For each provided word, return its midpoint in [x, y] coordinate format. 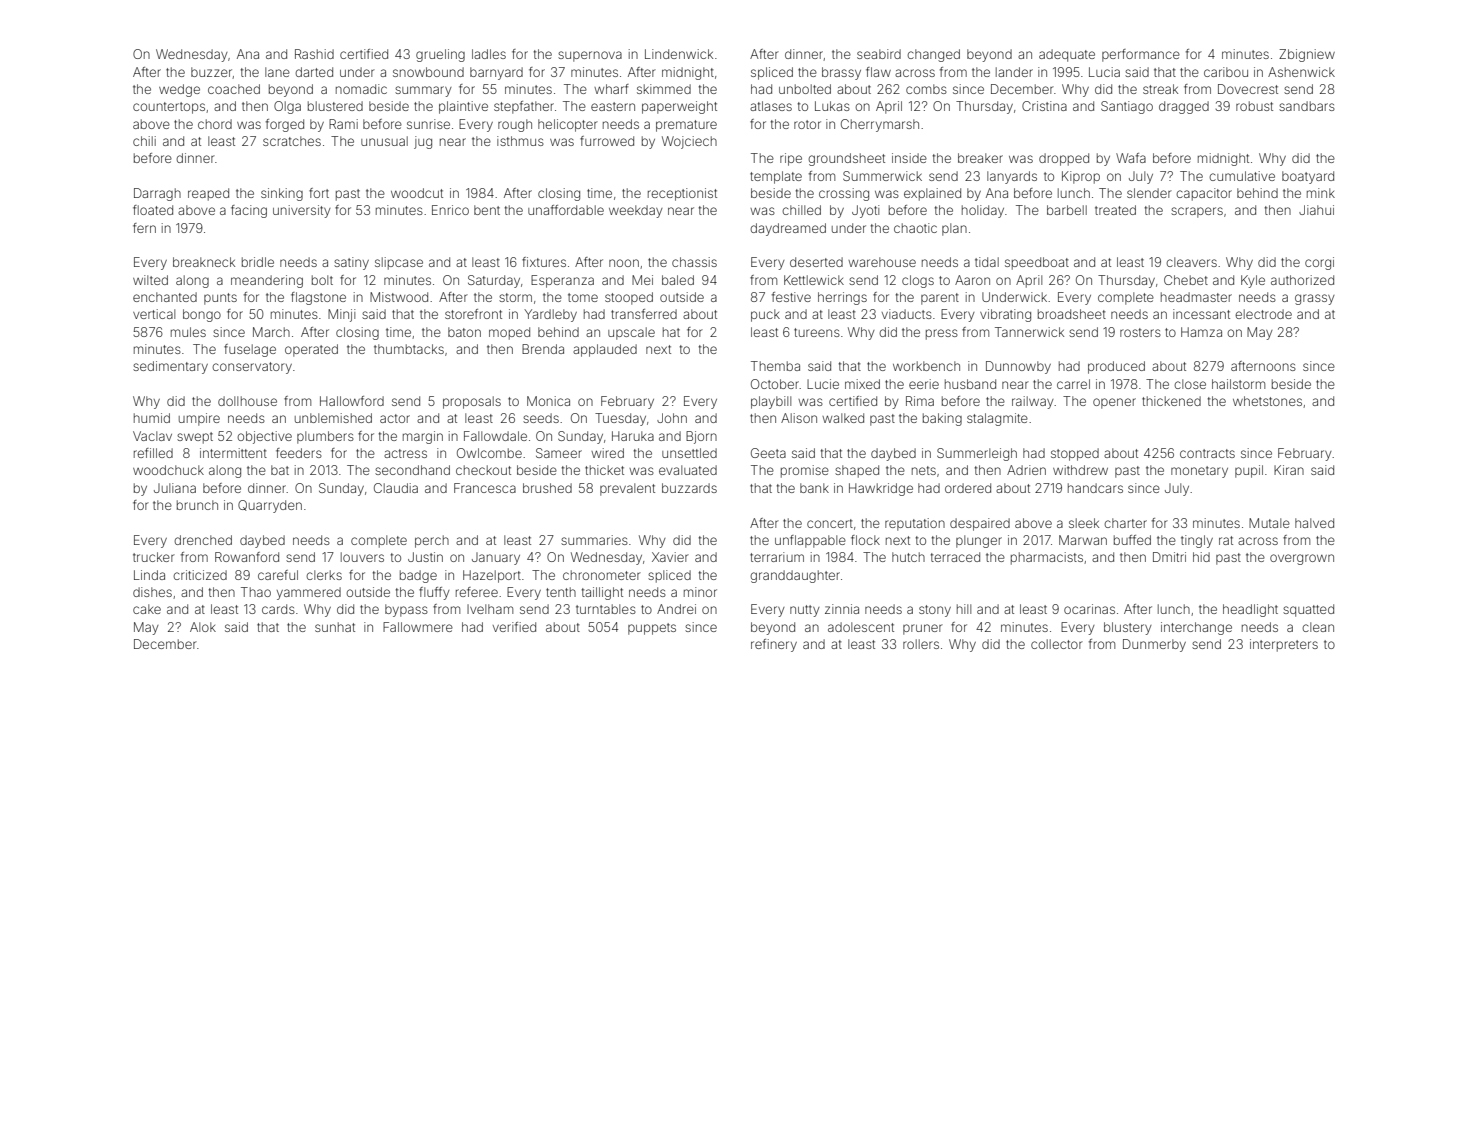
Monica [548, 401]
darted [314, 72]
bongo [202, 315]
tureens [817, 332]
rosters [1140, 332]
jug [423, 142]
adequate [1067, 55]
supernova [590, 56]
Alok [203, 627]
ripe [791, 159]
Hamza [1201, 332]
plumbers [325, 437]
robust [1254, 106]
